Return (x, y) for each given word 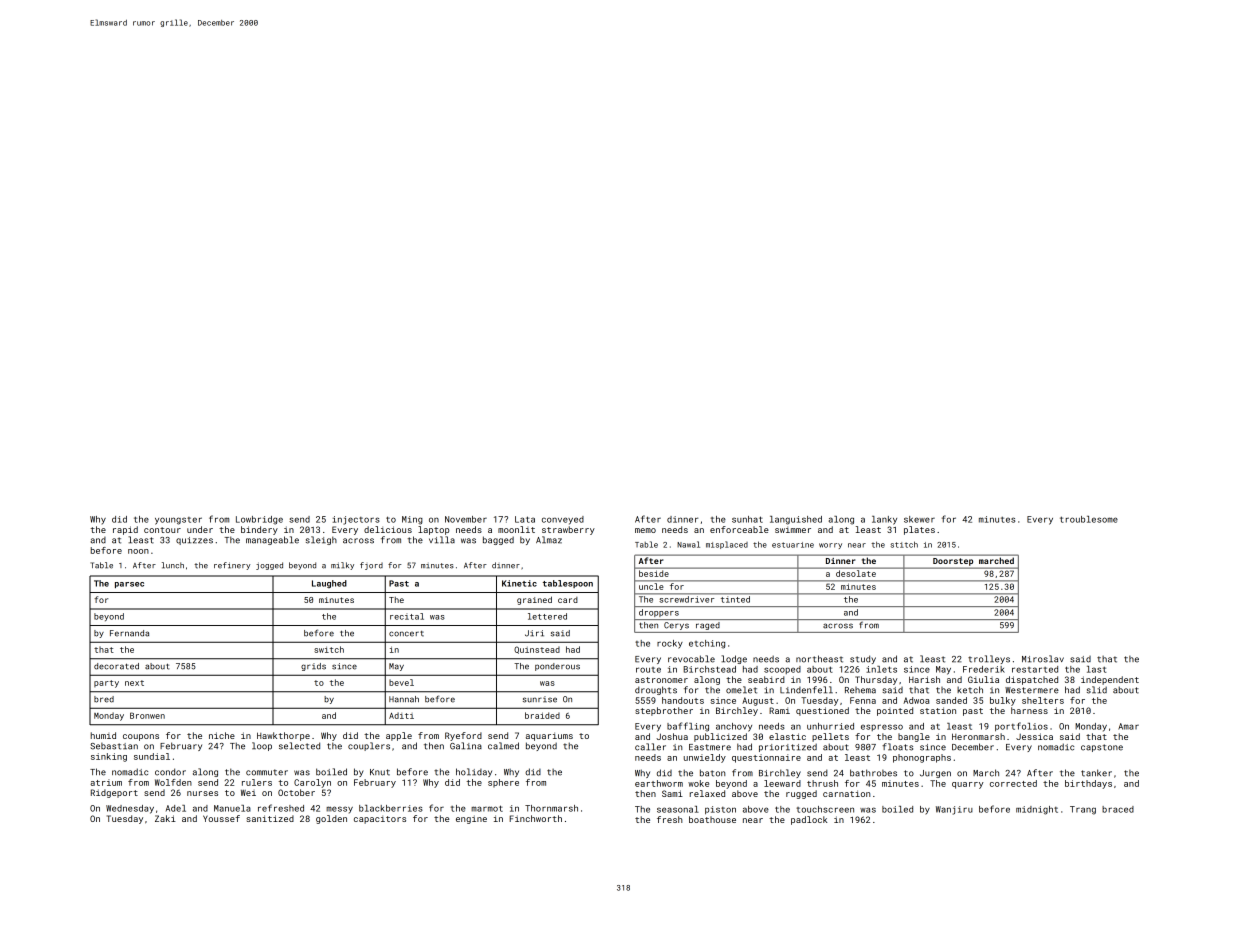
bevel (401, 682)
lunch (173, 565)
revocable (691, 659)
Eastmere (710, 747)
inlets (881, 669)
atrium (106, 782)
